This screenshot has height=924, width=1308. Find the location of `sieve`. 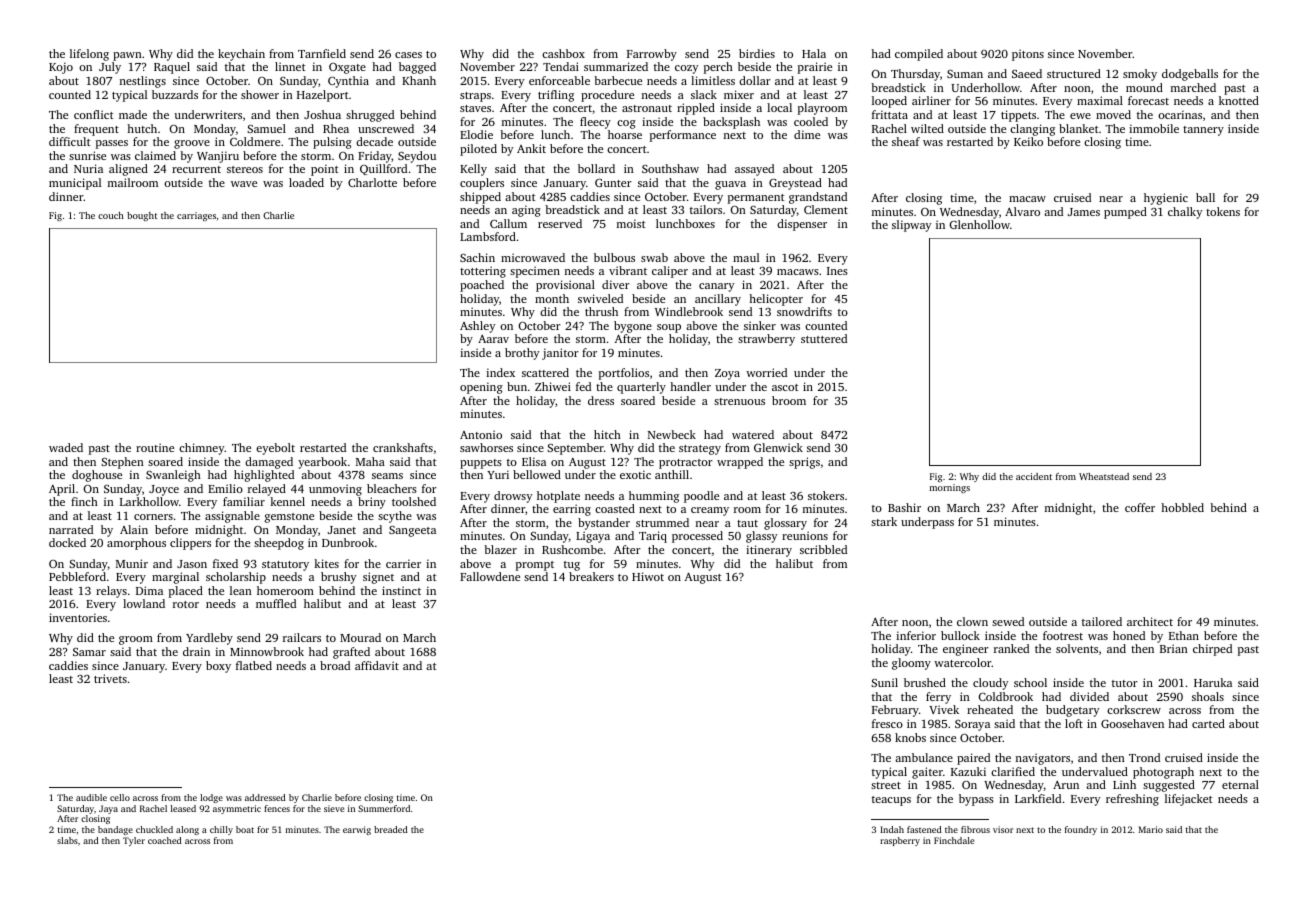

sieve is located at coordinates (334, 808).
